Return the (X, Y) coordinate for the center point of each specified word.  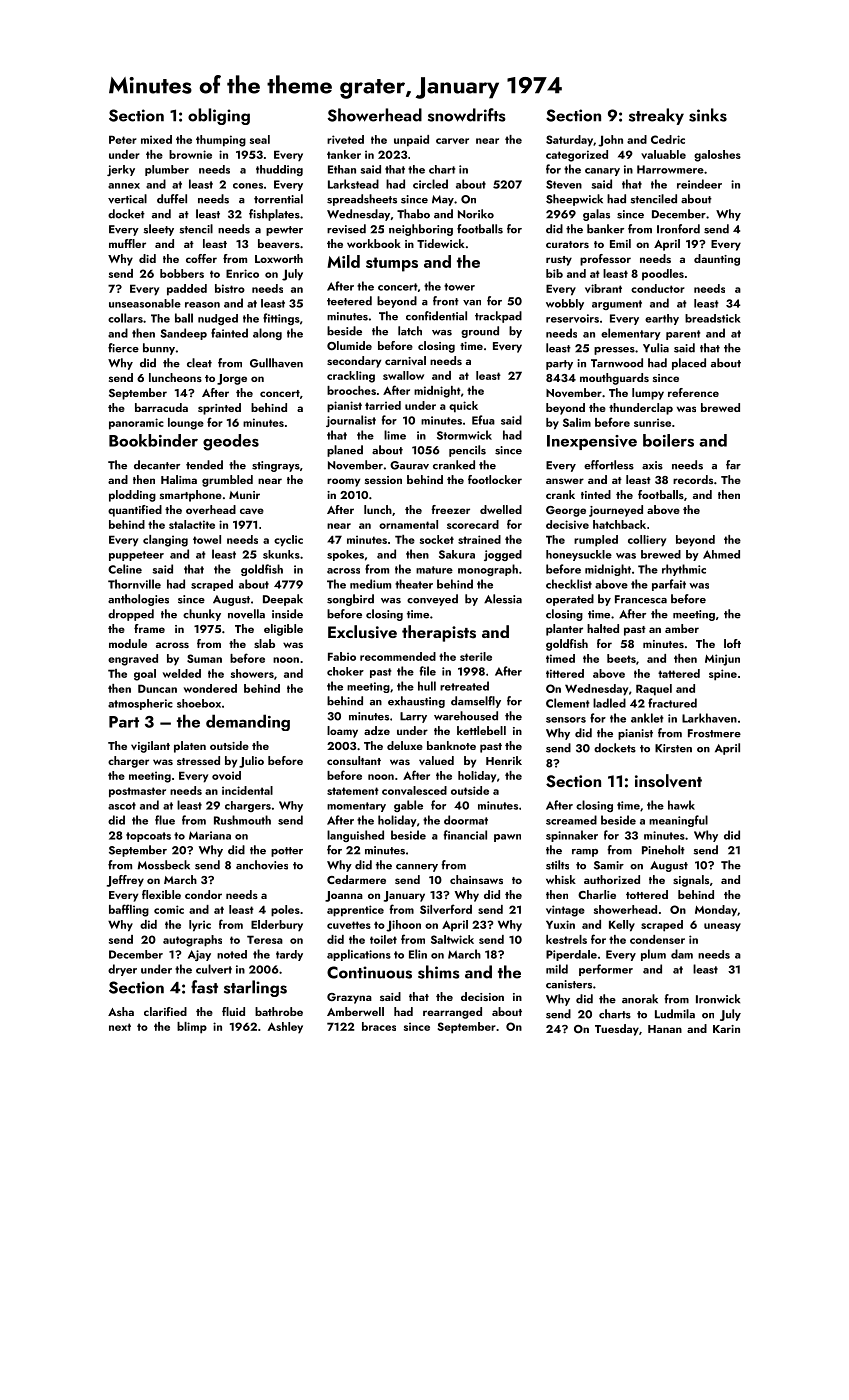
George (566, 511)
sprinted (219, 409)
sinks (708, 115)
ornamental (408, 524)
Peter (123, 139)
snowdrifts (467, 115)
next (120, 1027)
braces (379, 1026)
